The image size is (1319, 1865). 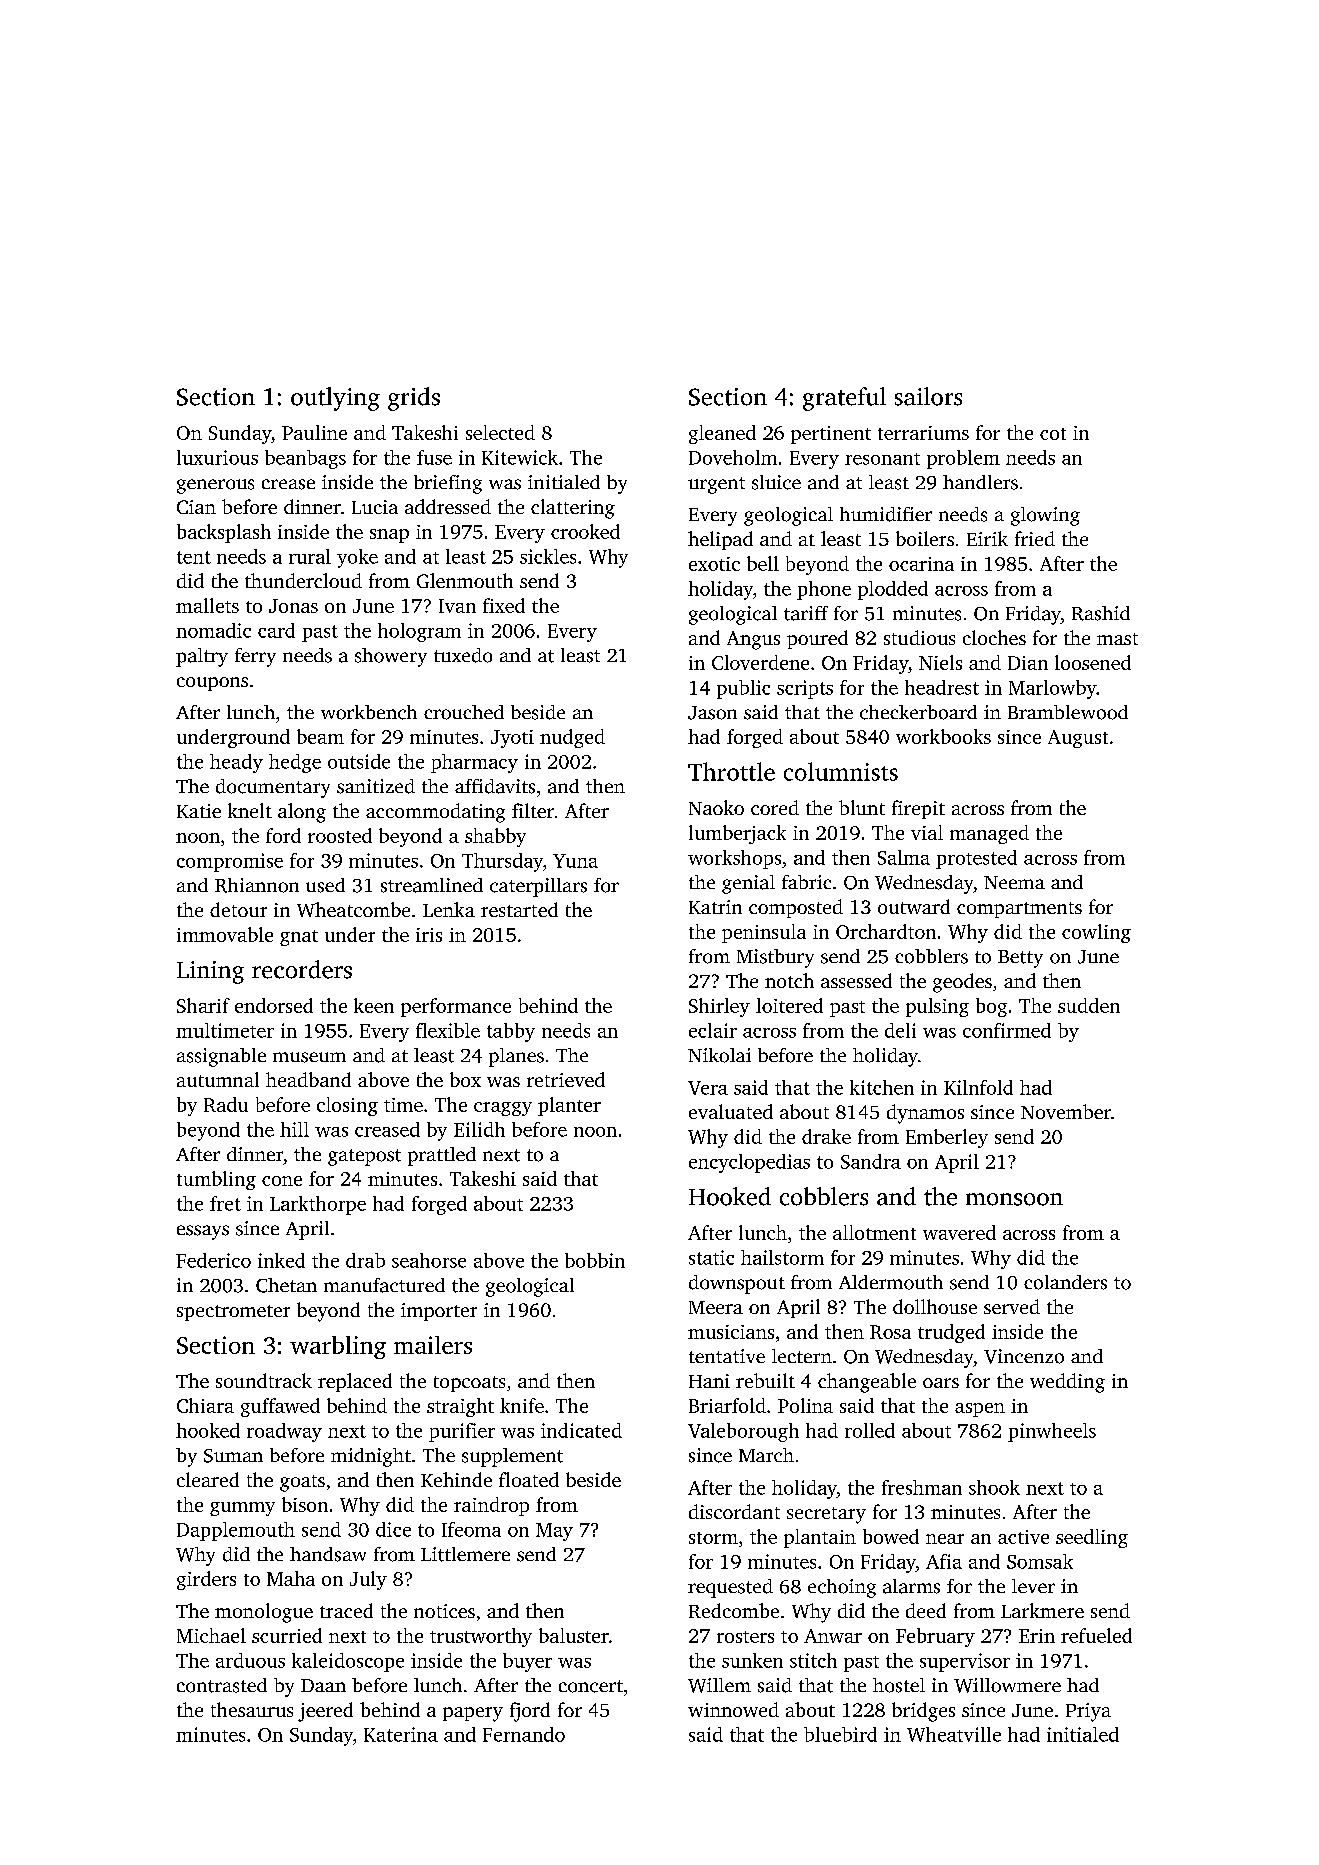 What do you see at coordinates (473, 1714) in the image?
I see `papery` at bounding box center [473, 1714].
